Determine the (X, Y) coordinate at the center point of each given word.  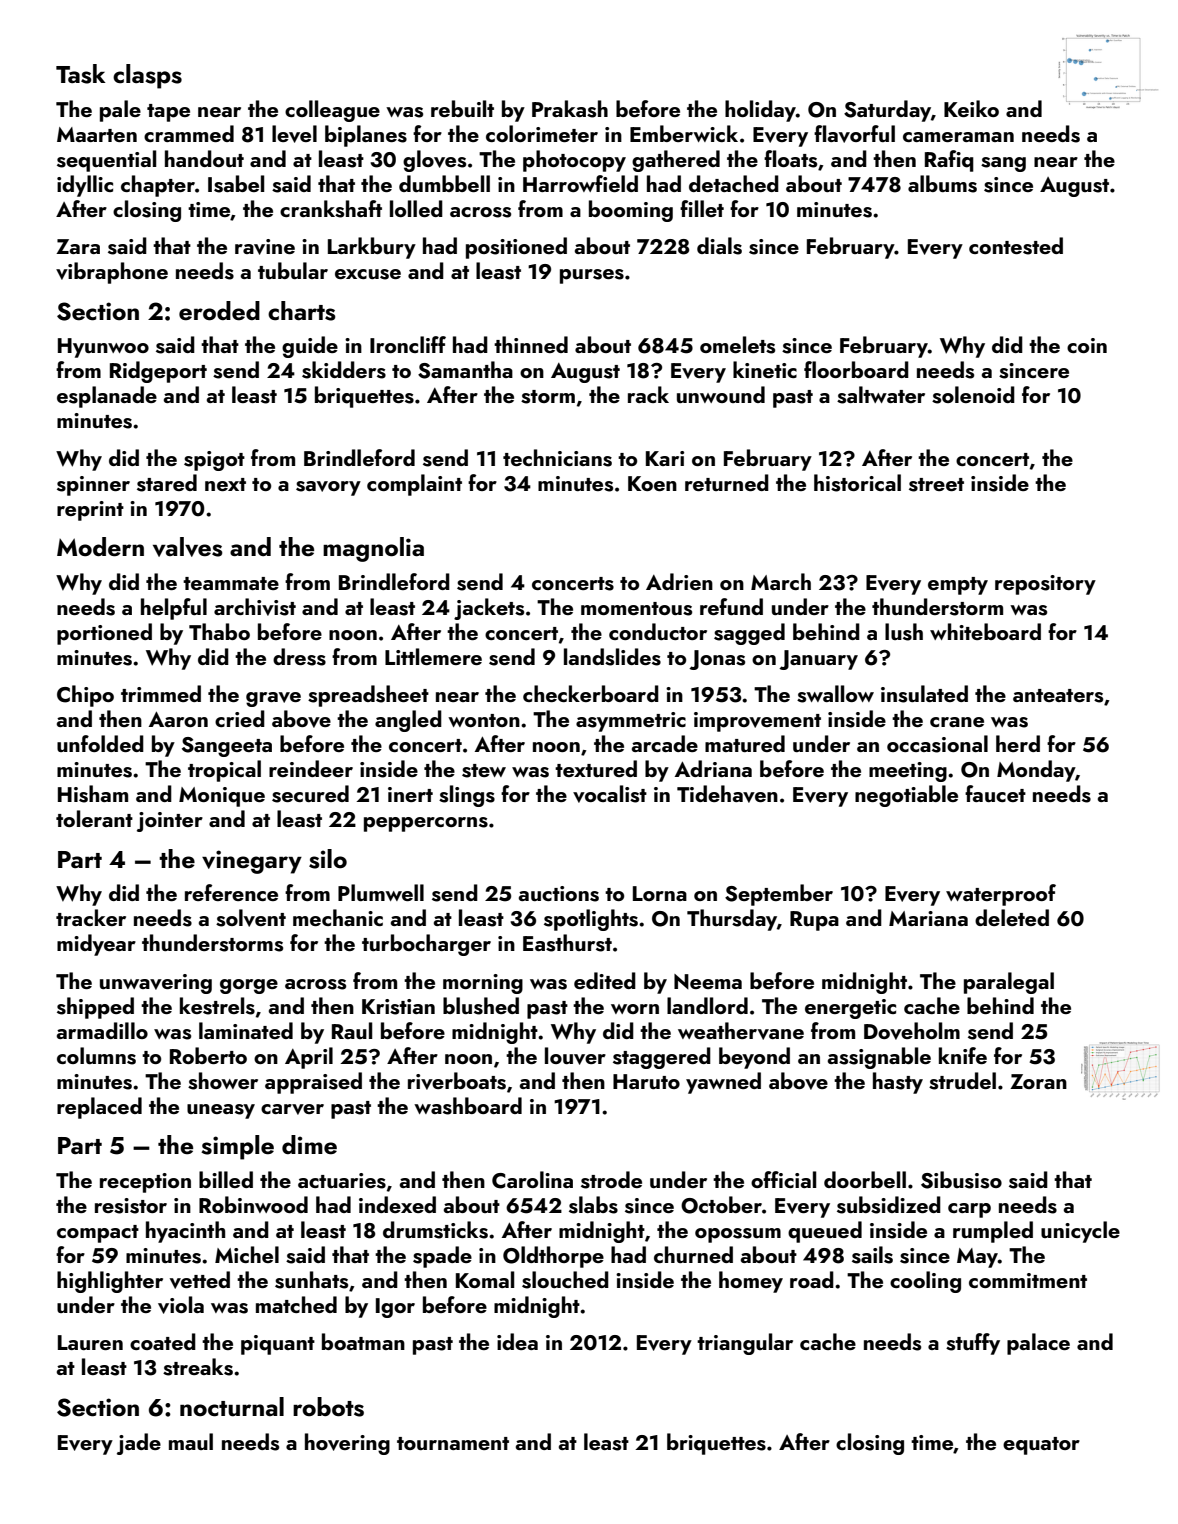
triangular (745, 1344)
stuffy (973, 1344)
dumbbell (444, 183)
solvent (251, 918)
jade (139, 1444)
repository (1045, 585)
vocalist (610, 794)
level (294, 134)
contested (1016, 246)
